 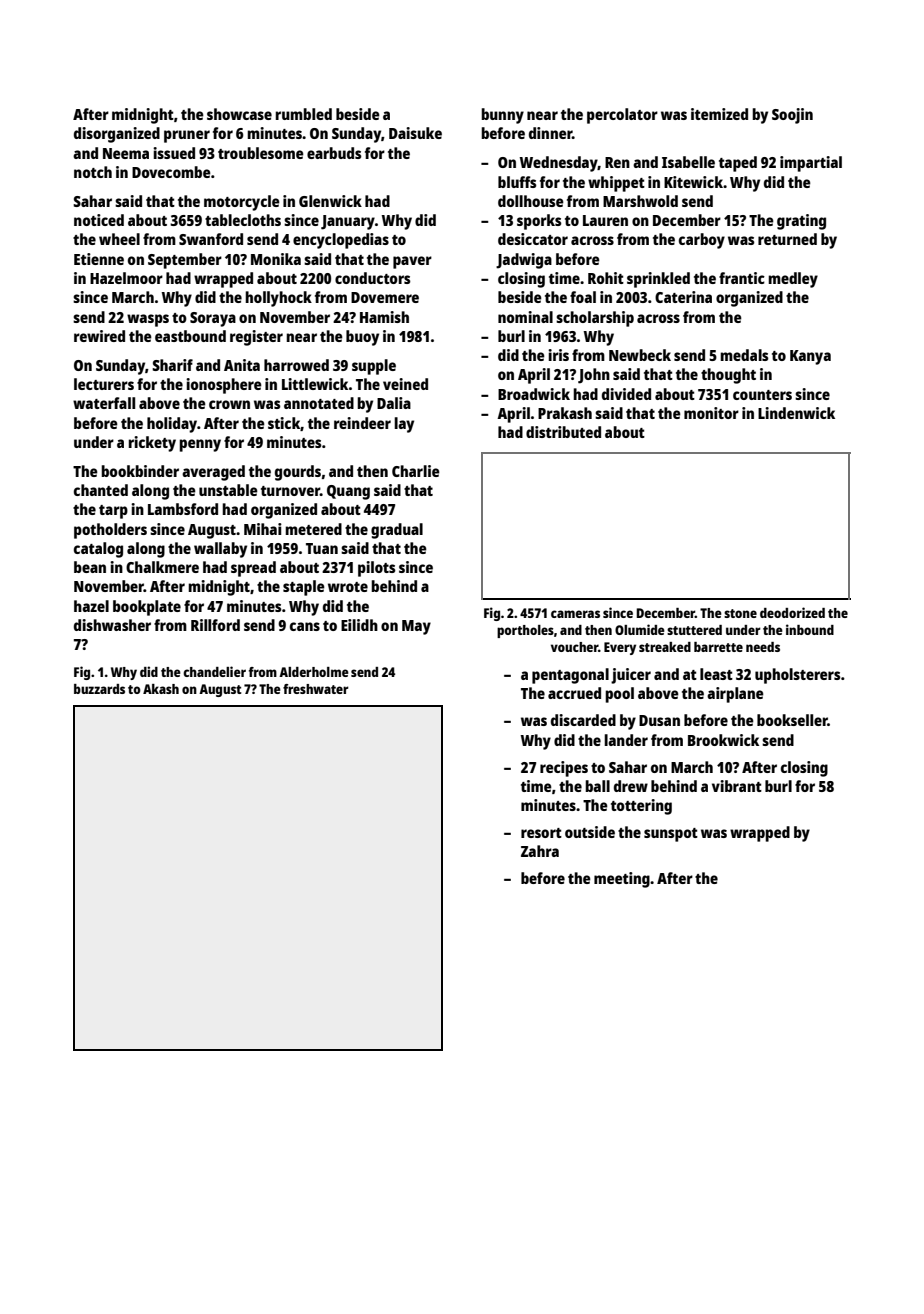 What do you see at coordinates (140, 471) in the page?
I see `bookbinder` at bounding box center [140, 471].
